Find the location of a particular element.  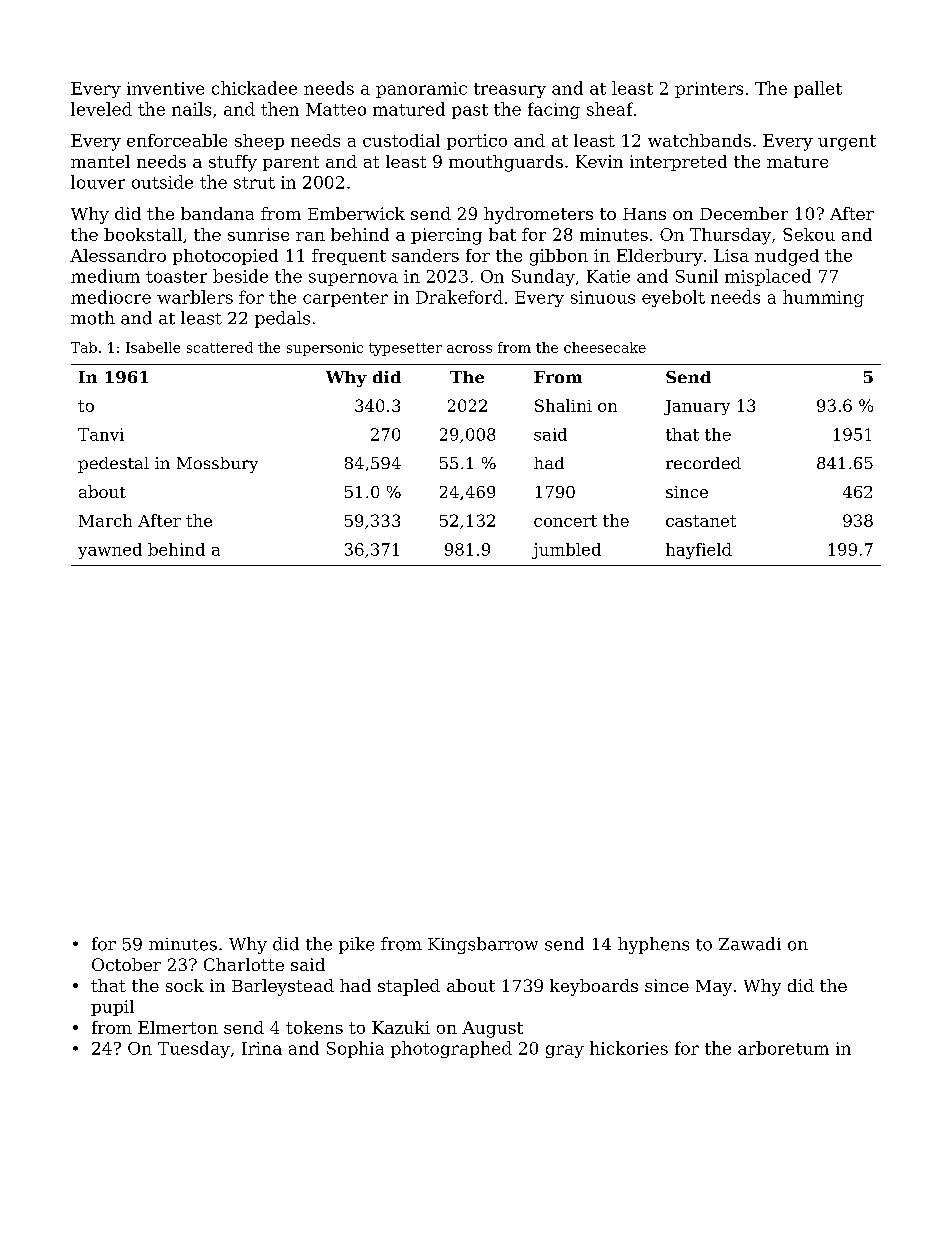

jumbled is located at coordinates (566, 551).
